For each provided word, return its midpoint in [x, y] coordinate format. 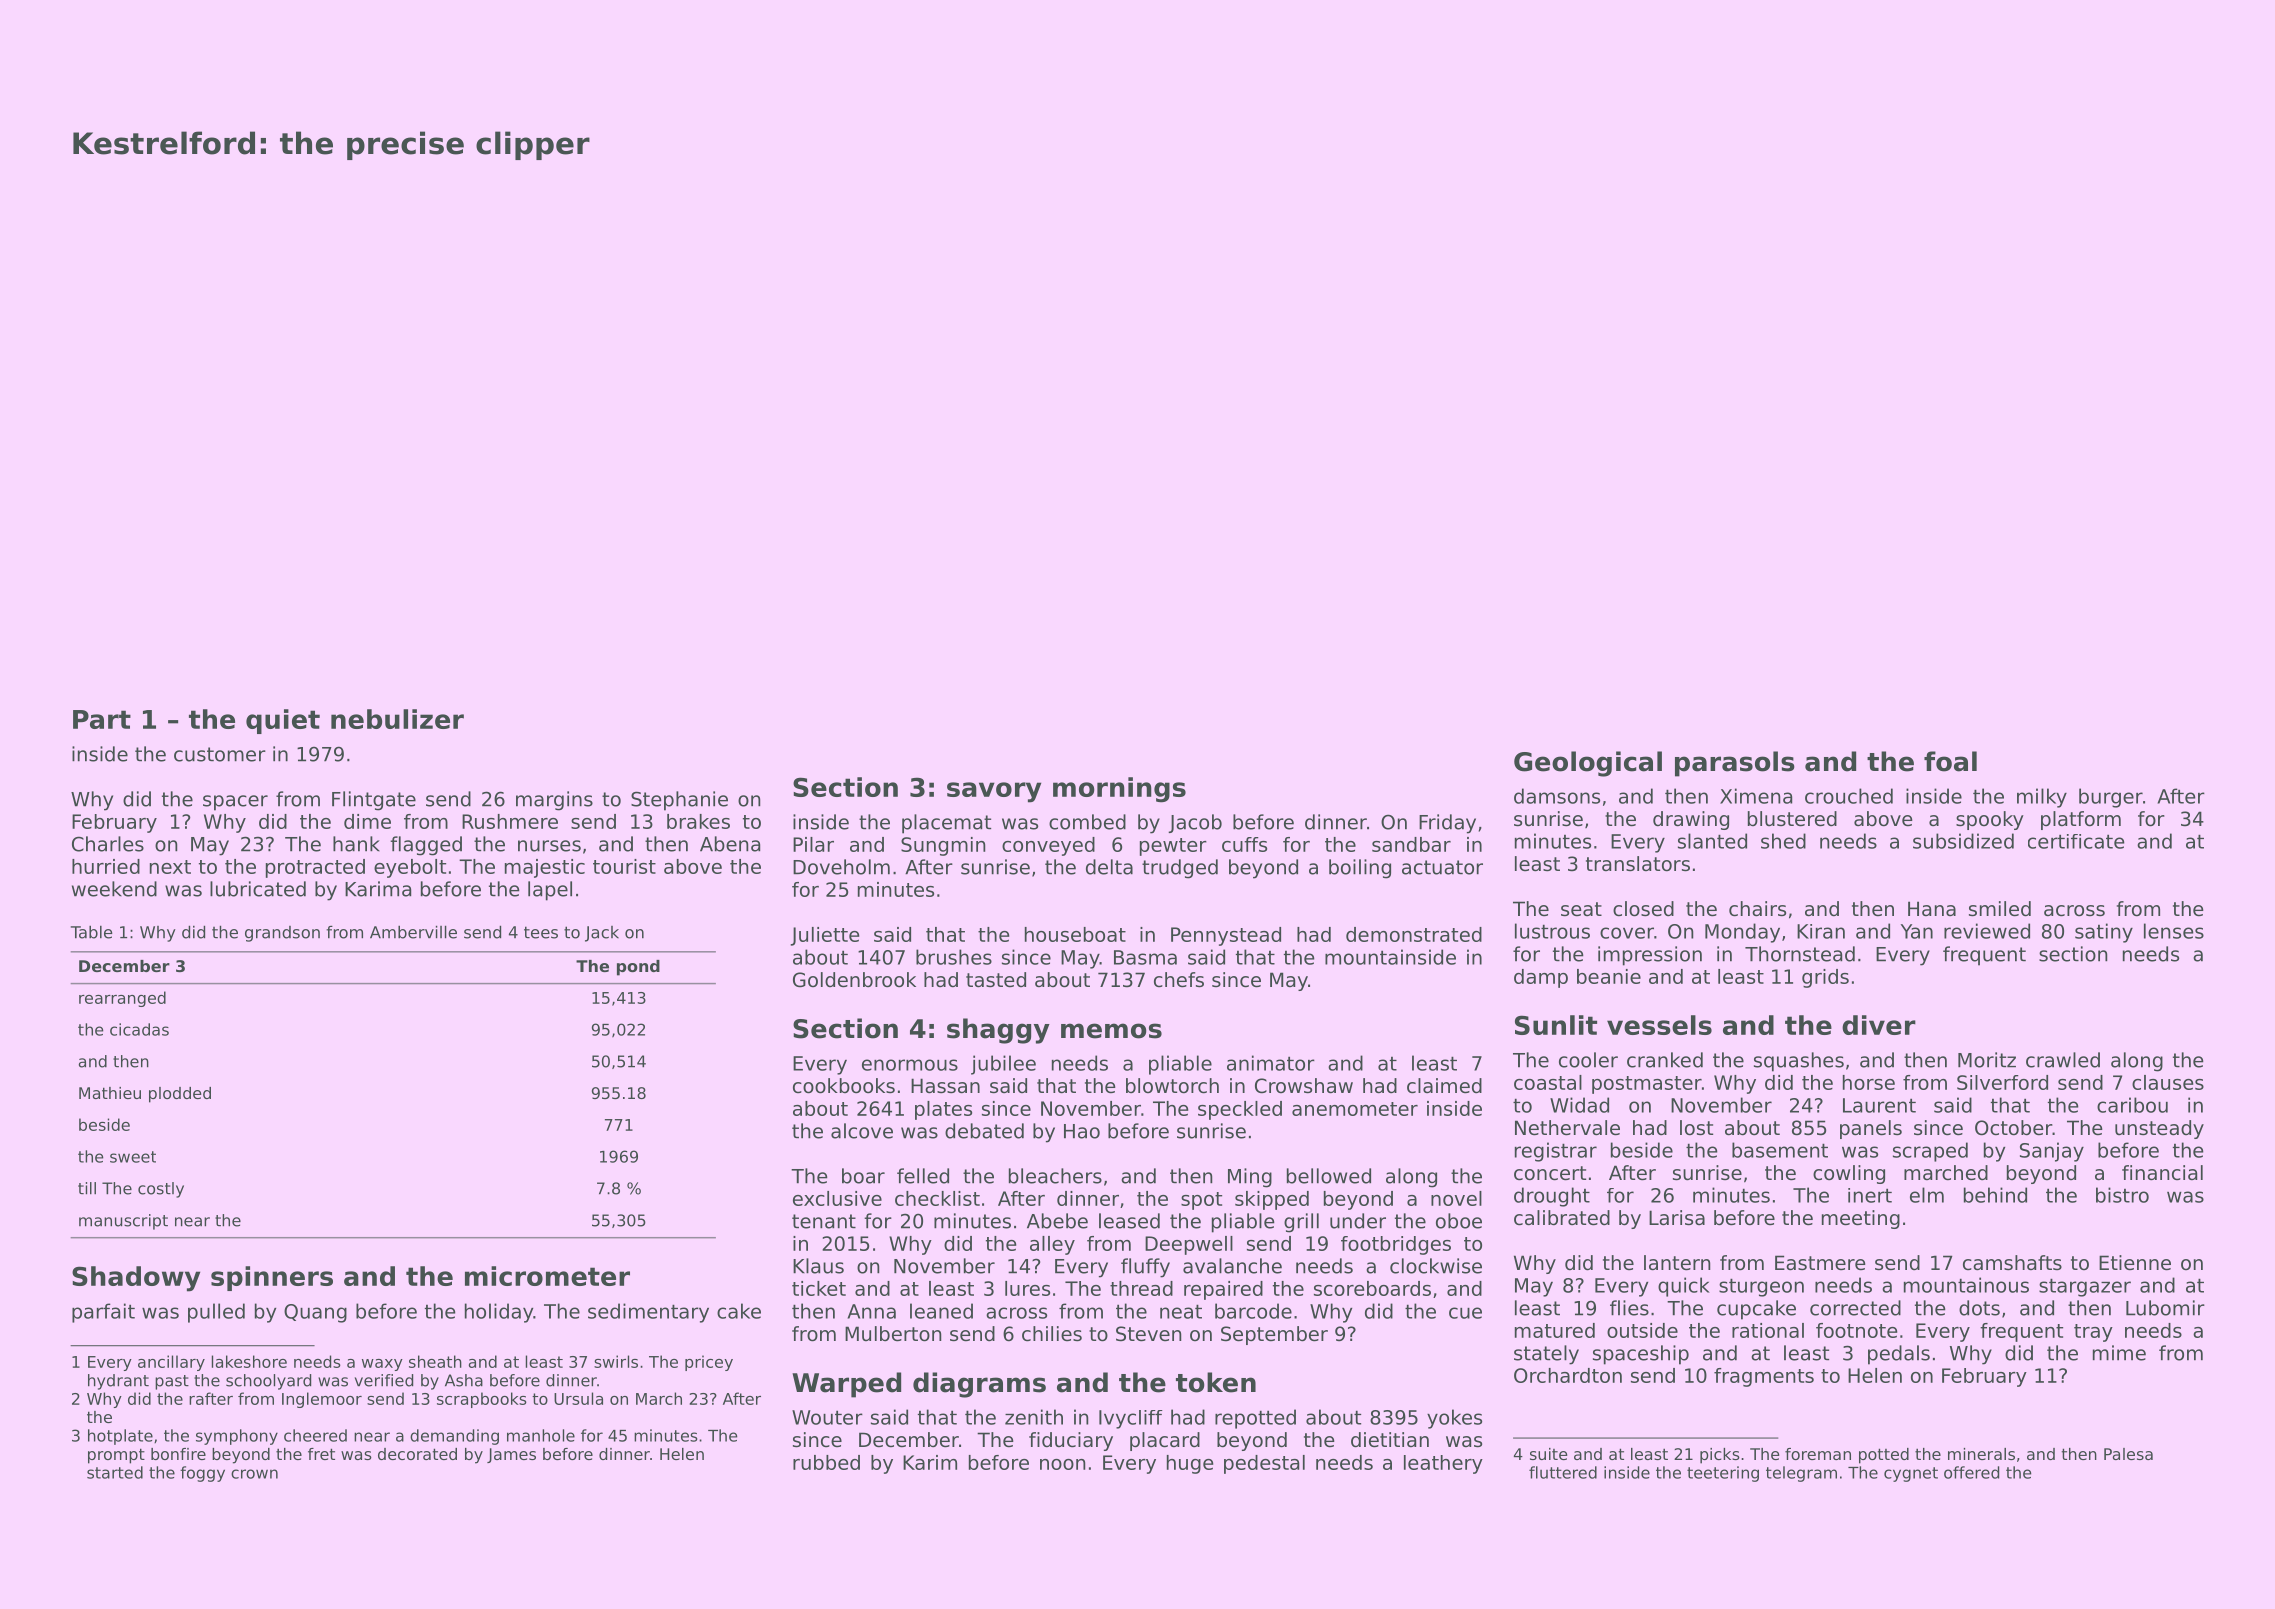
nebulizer [397, 719]
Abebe [1057, 1221]
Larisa [1677, 1218]
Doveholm [841, 867]
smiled [2000, 909]
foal [1950, 761]
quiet [283, 721]
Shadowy [136, 1279]
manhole [541, 1435]
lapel [550, 891]
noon [1063, 1464]
